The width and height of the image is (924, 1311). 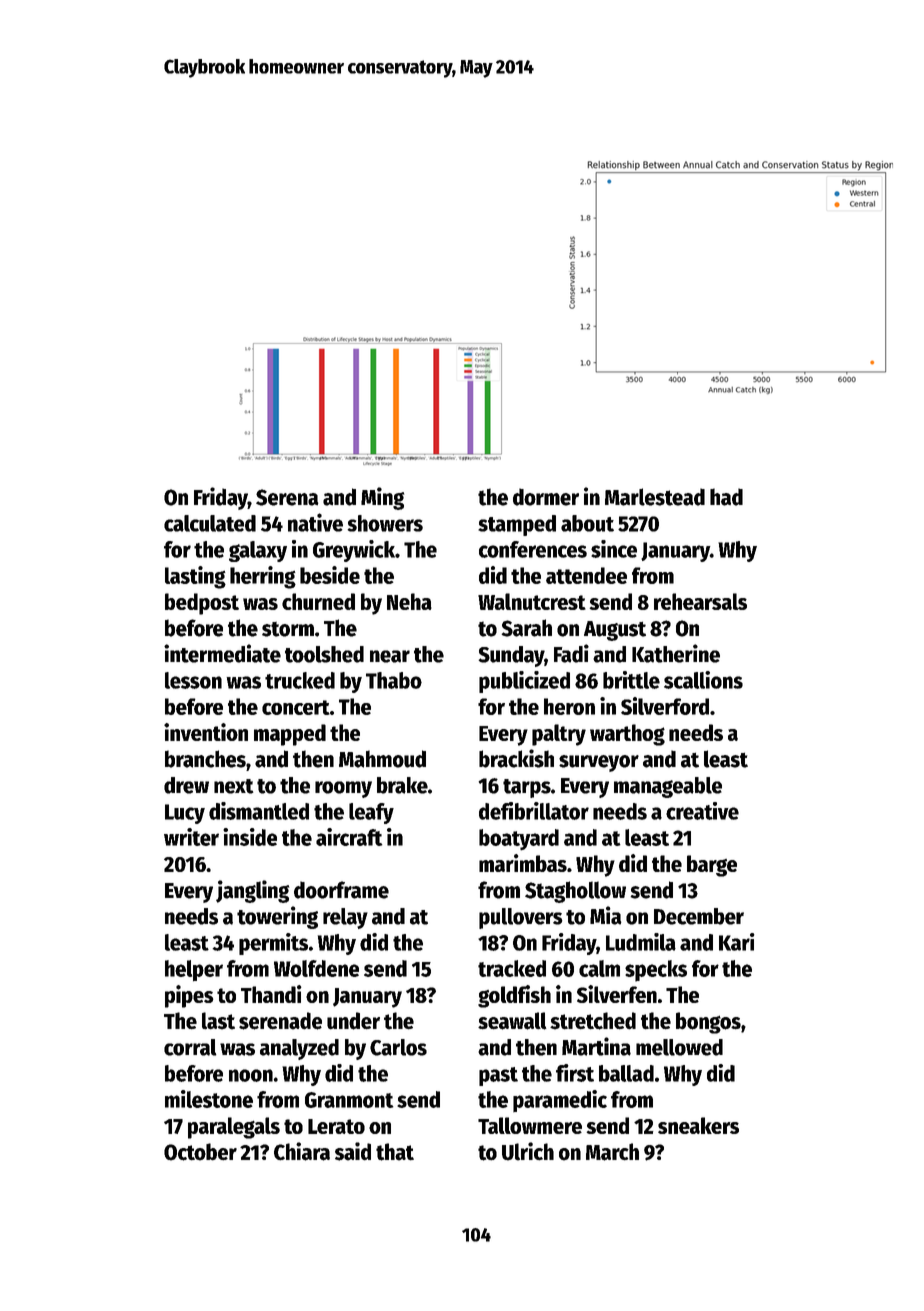 I want to click on jangling, so click(x=252, y=891).
